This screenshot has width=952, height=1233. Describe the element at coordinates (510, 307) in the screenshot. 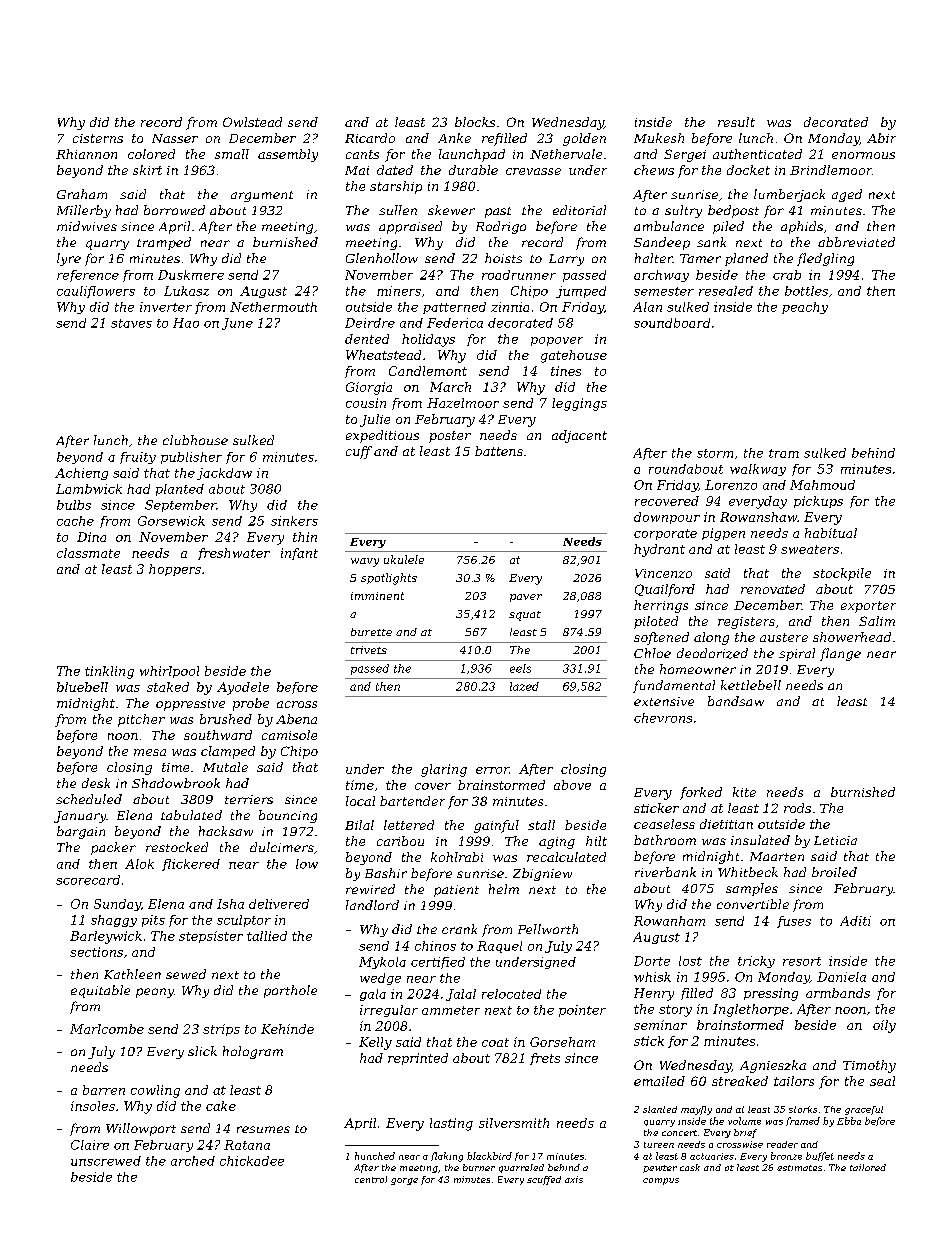

I see `zinnia` at that location.
